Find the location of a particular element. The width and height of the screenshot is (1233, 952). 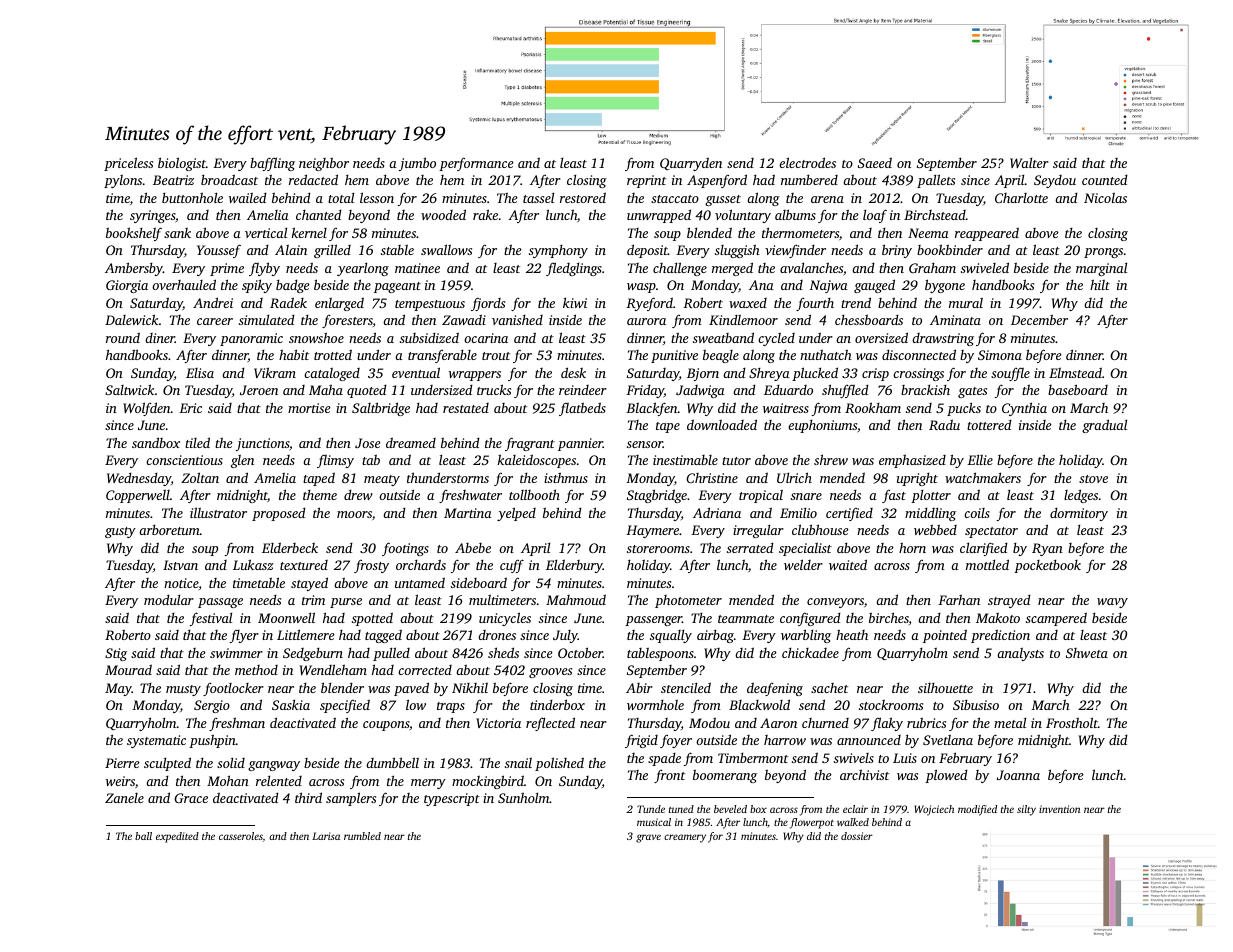

baseboard is located at coordinates (1078, 389).
